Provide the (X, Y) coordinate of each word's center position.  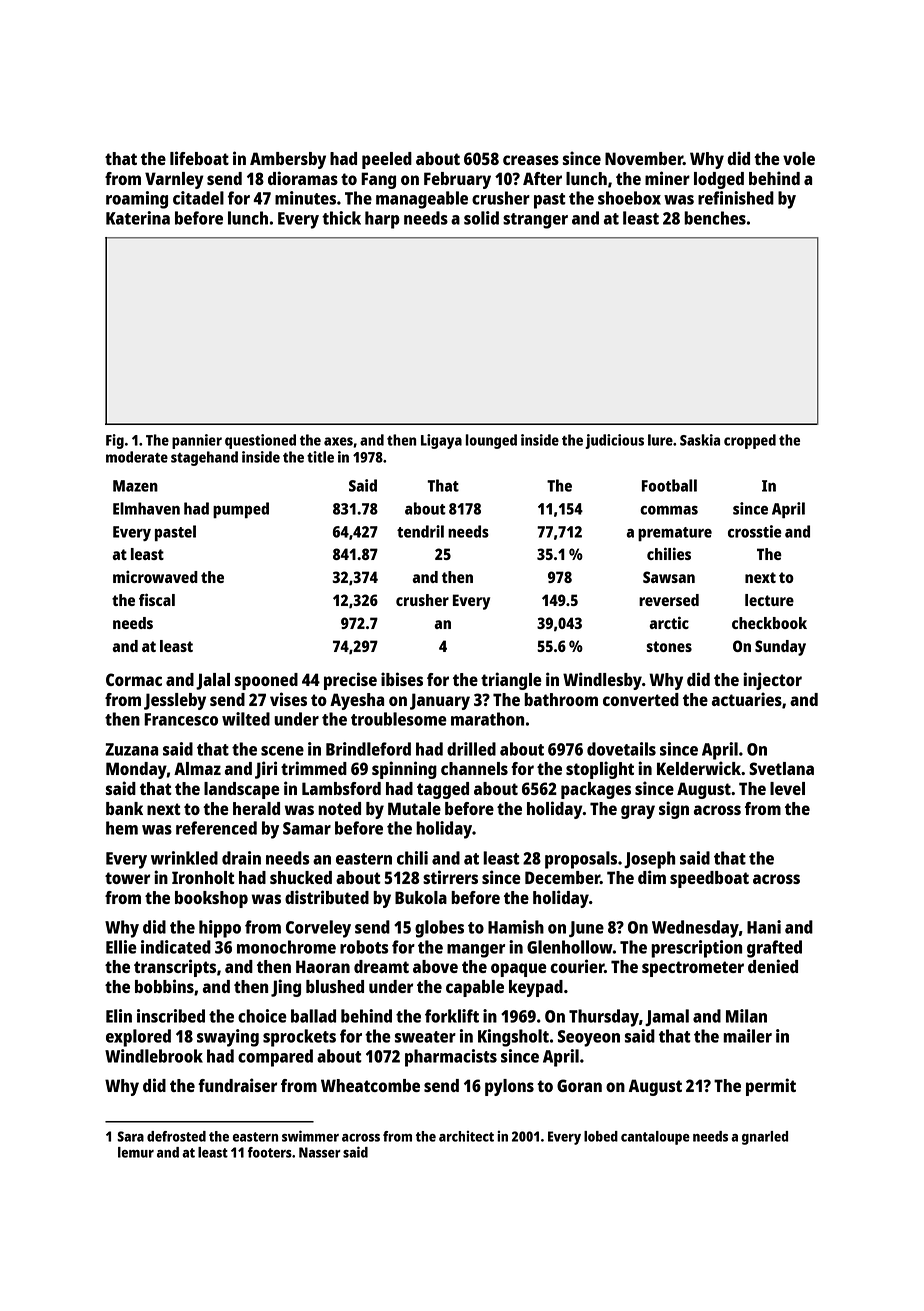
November (644, 158)
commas (669, 510)
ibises (402, 679)
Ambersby (288, 160)
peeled (387, 160)
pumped (241, 510)
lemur (136, 1152)
